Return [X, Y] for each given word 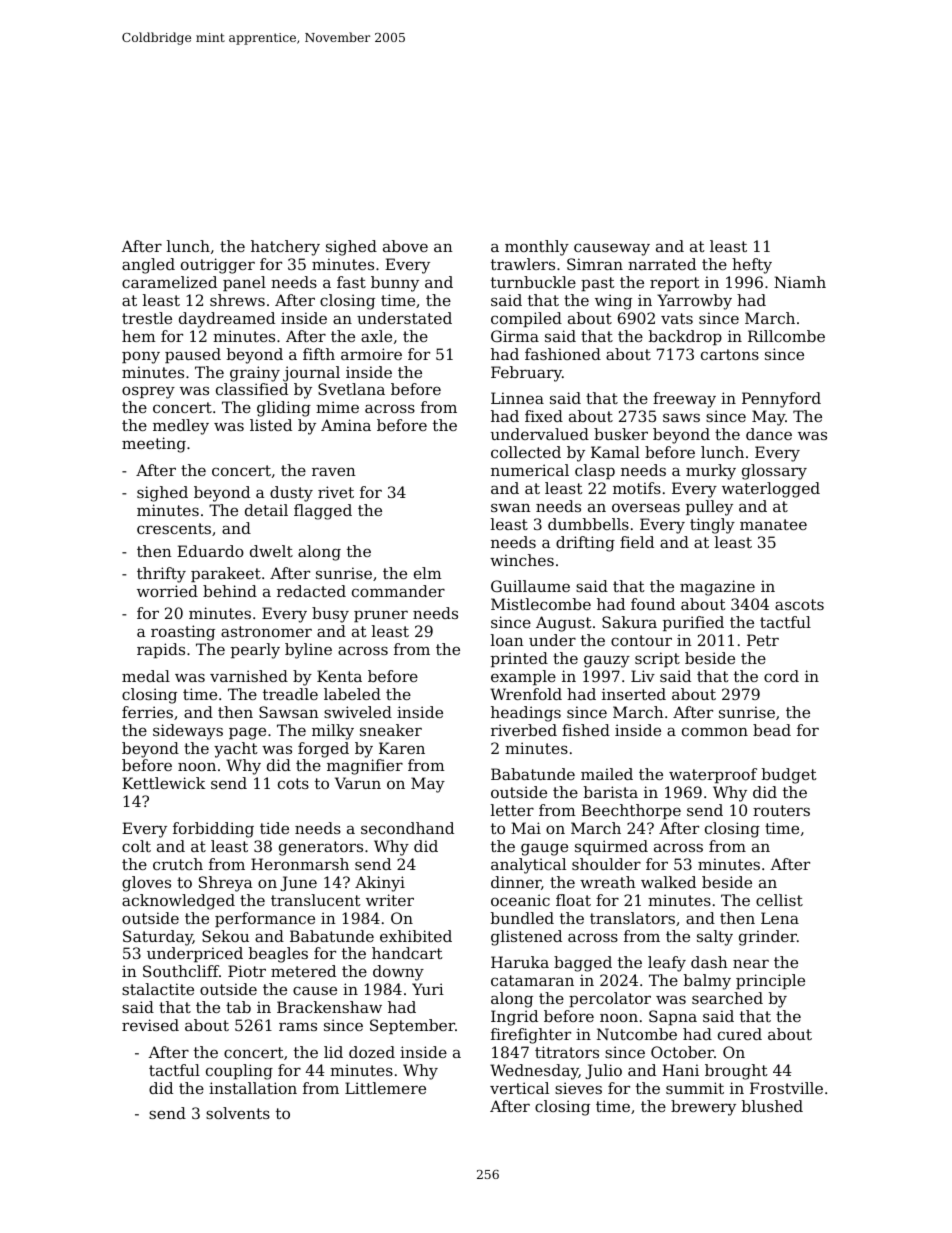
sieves [578, 1088]
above [405, 246]
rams [298, 1026]
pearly [255, 651]
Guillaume [530, 586]
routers [781, 810]
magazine [717, 588]
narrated [662, 264]
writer [390, 900]
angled [148, 266]
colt [136, 846]
